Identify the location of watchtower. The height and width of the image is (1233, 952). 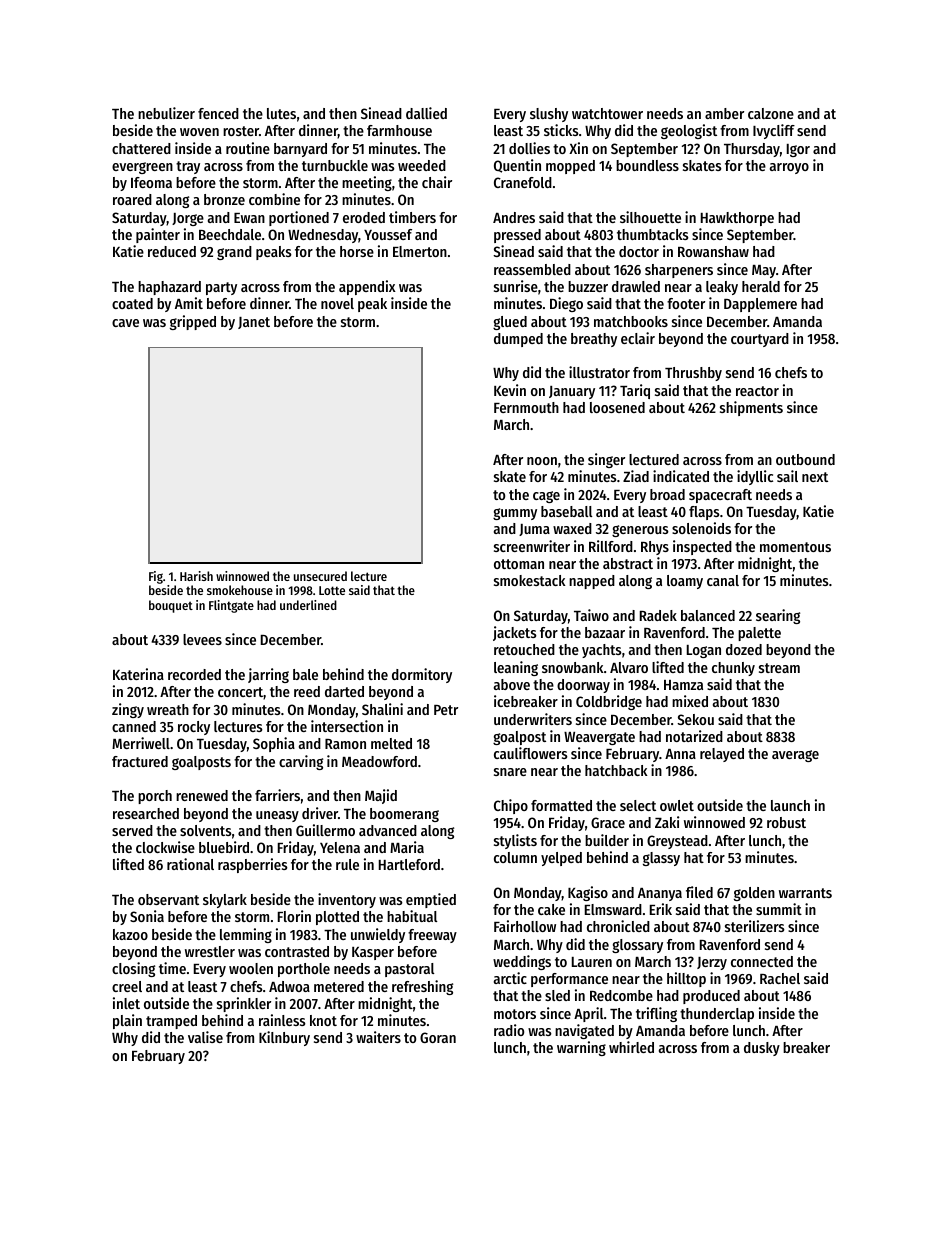
(607, 113).
